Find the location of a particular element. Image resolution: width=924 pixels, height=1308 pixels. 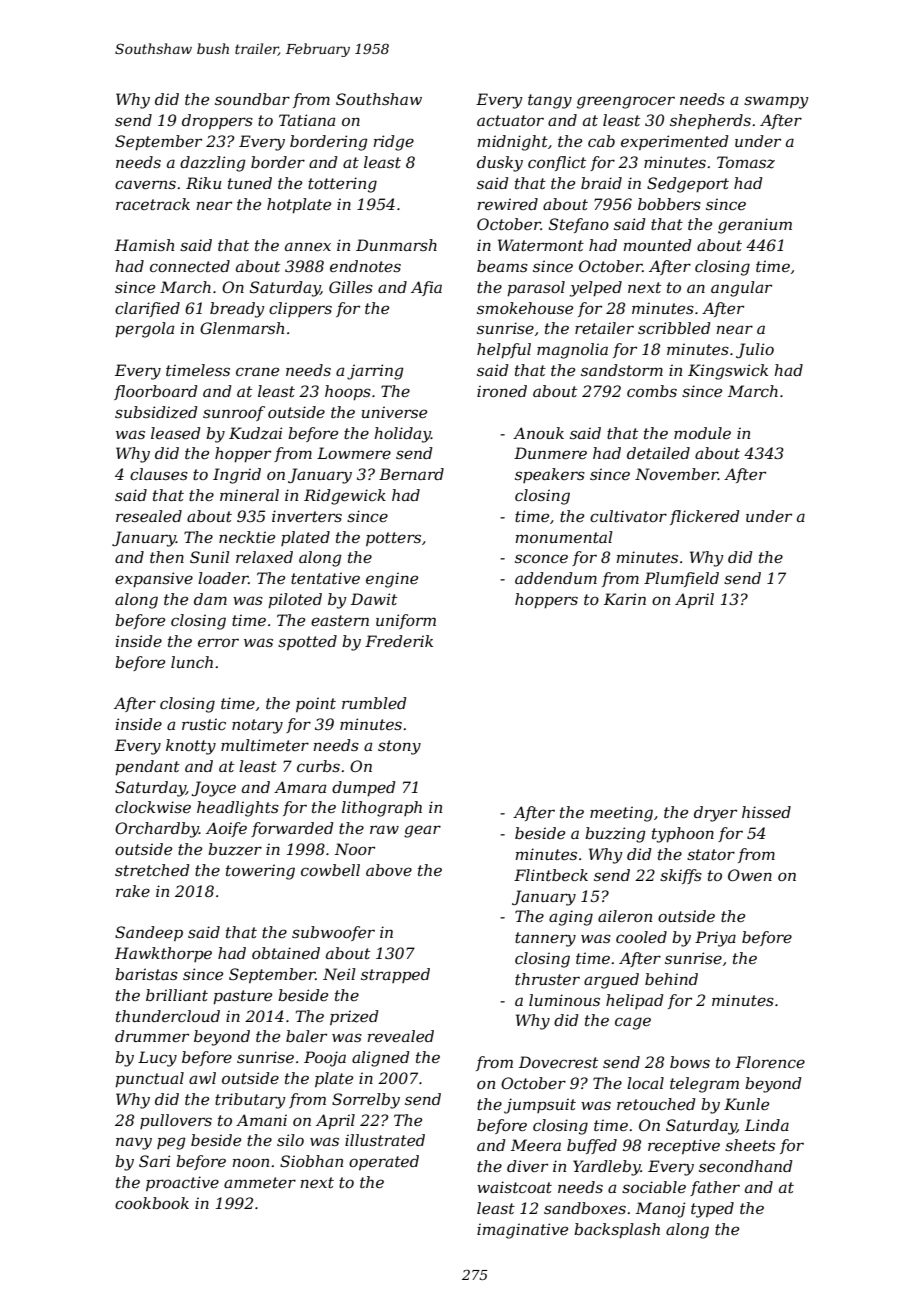

diver is located at coordinates (527, 1166).
